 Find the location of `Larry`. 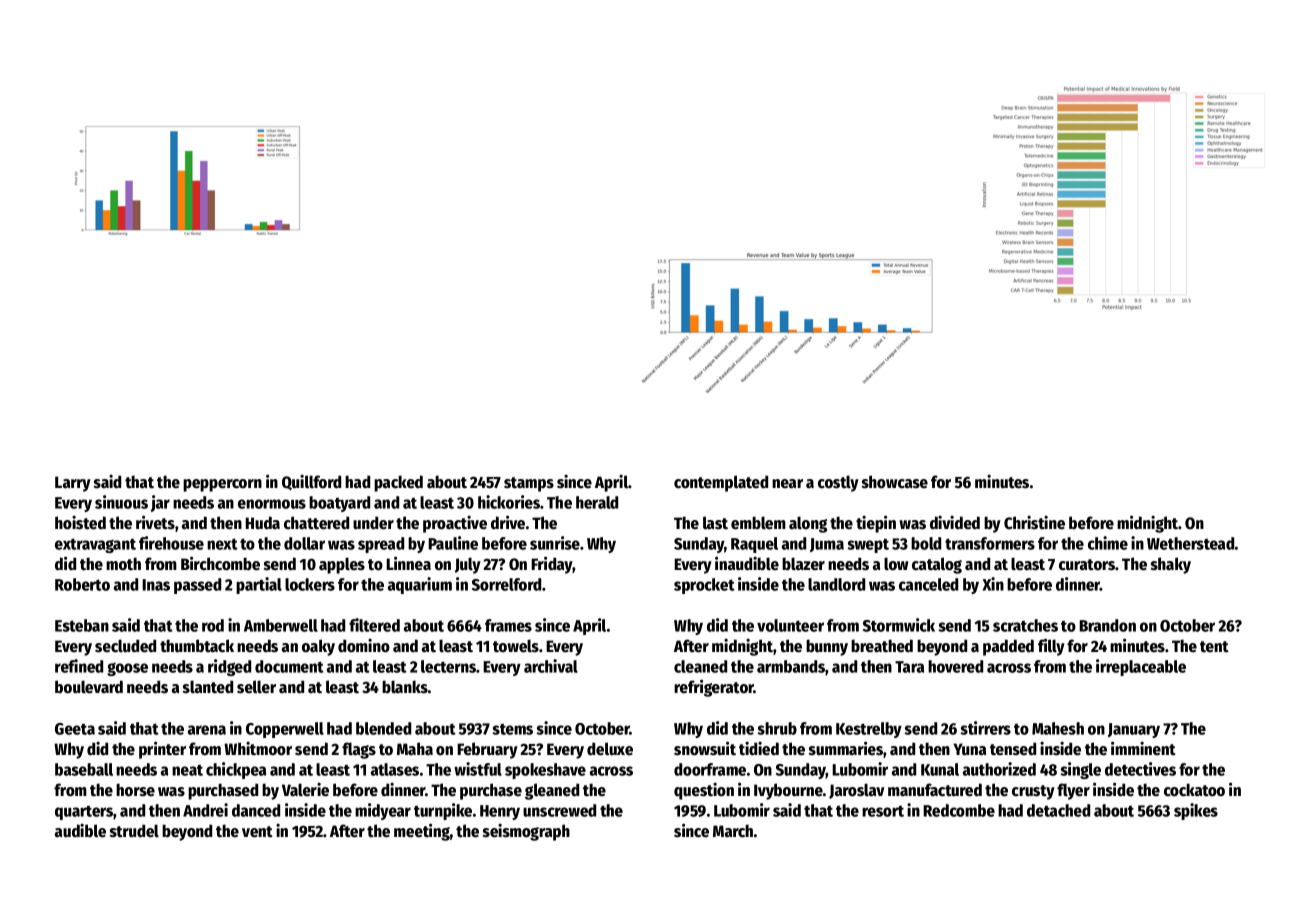

Larry is located at coordinates (73, 484).
